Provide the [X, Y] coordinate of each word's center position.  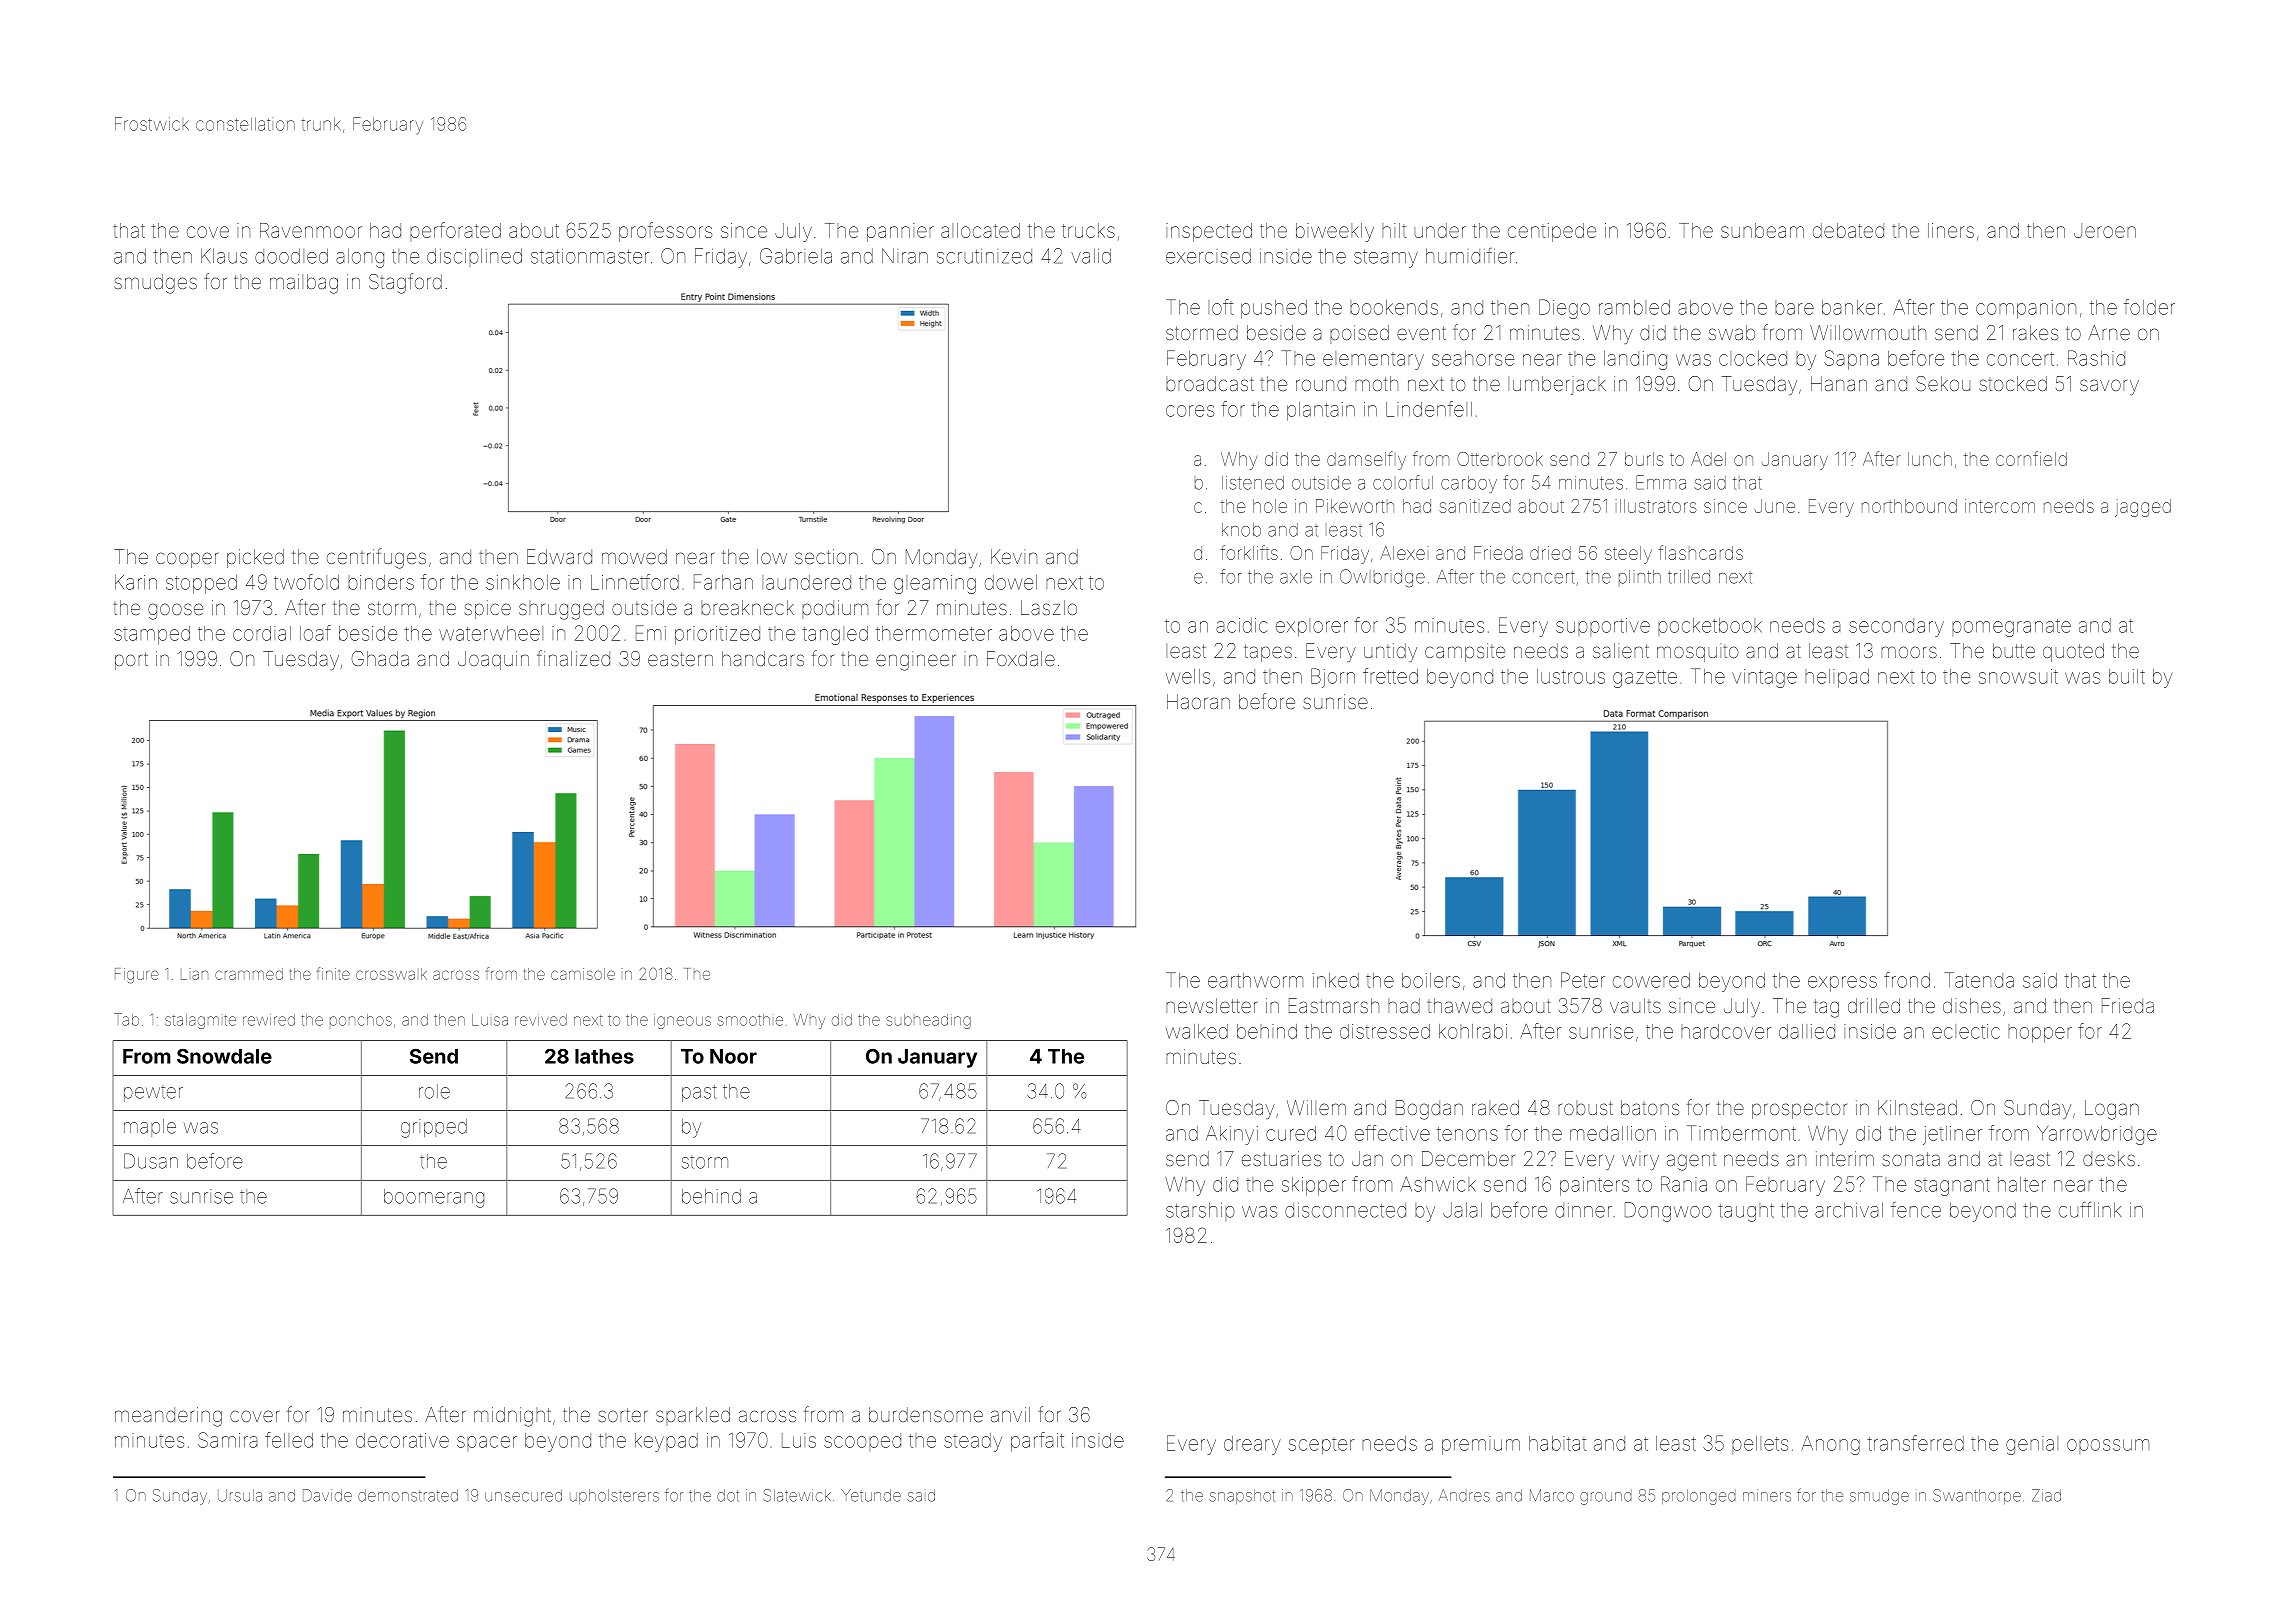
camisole [583, 974]
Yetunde [871, 1495]
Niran [905, 256]
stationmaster [590, 256]
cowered [1651, 980]
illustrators [1656, 506]
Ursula [240, 1495]
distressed [1385, 1031]
